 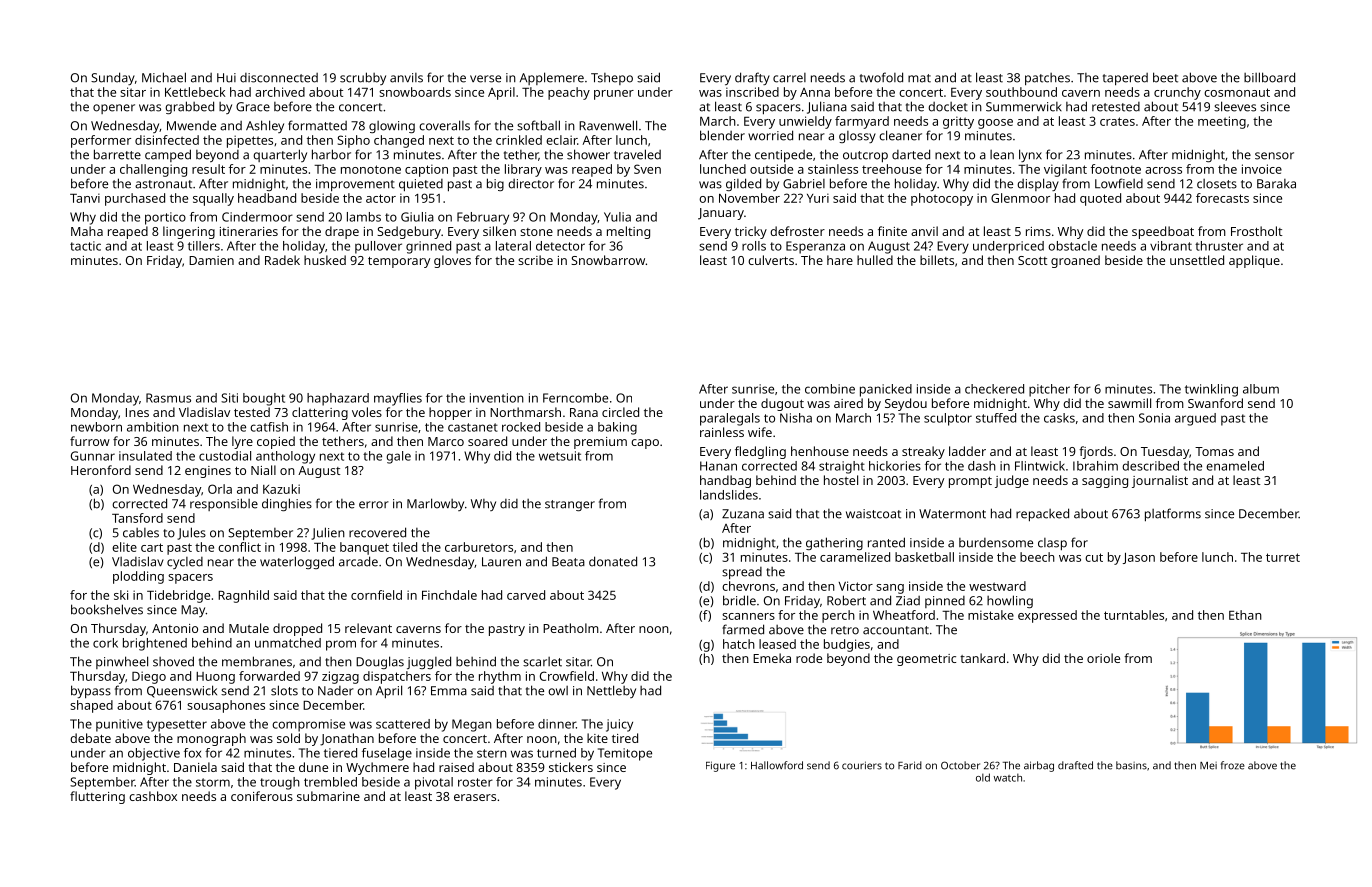 I want to click on Orla, so click(x=220, y=489).
